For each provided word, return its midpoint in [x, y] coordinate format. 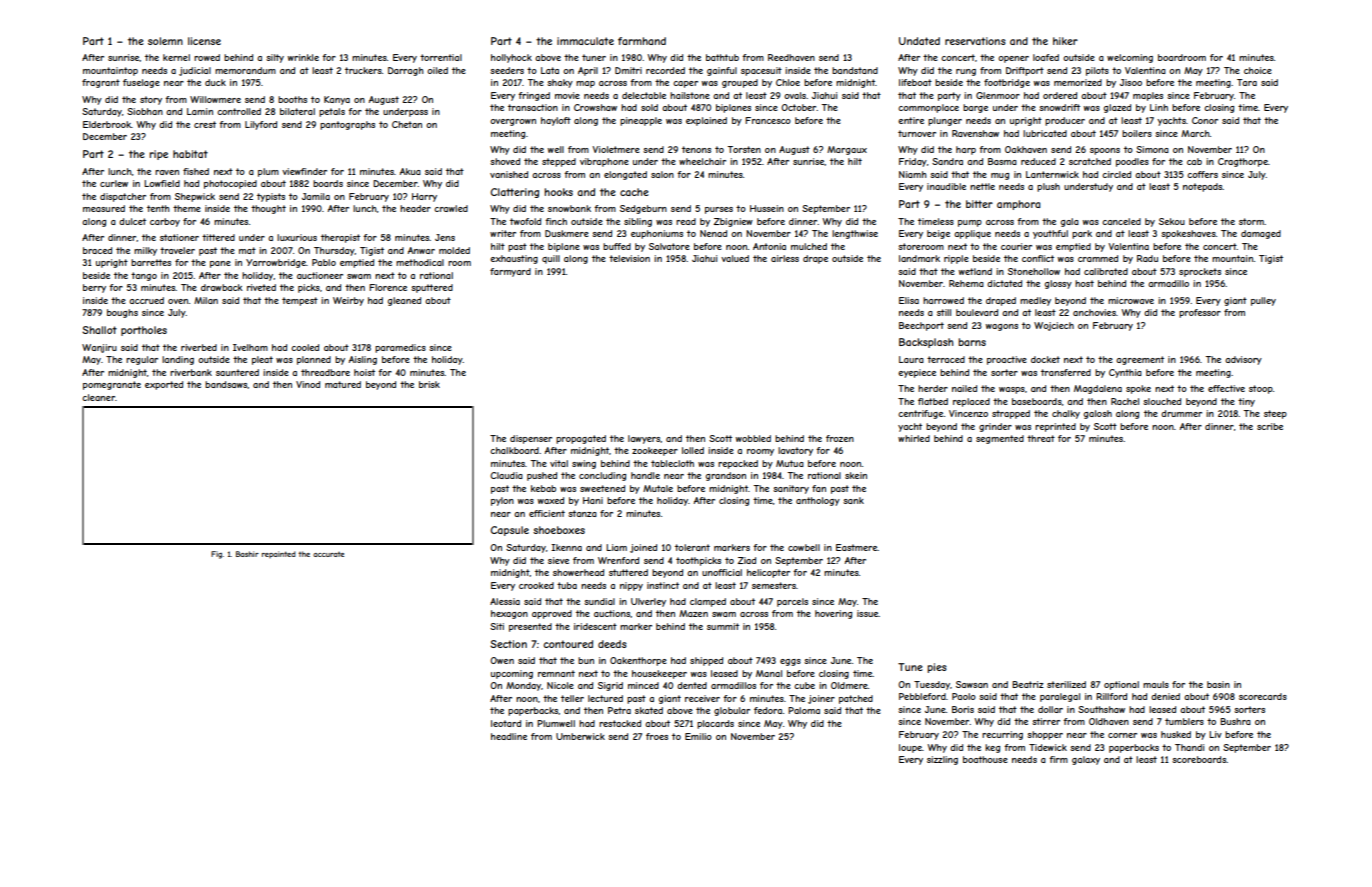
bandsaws [226, 385]
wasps [1012, 390]
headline [509, 736]
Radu [1147, 258]
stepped [559, 162]
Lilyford [261, 125]
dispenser [531, 439]
